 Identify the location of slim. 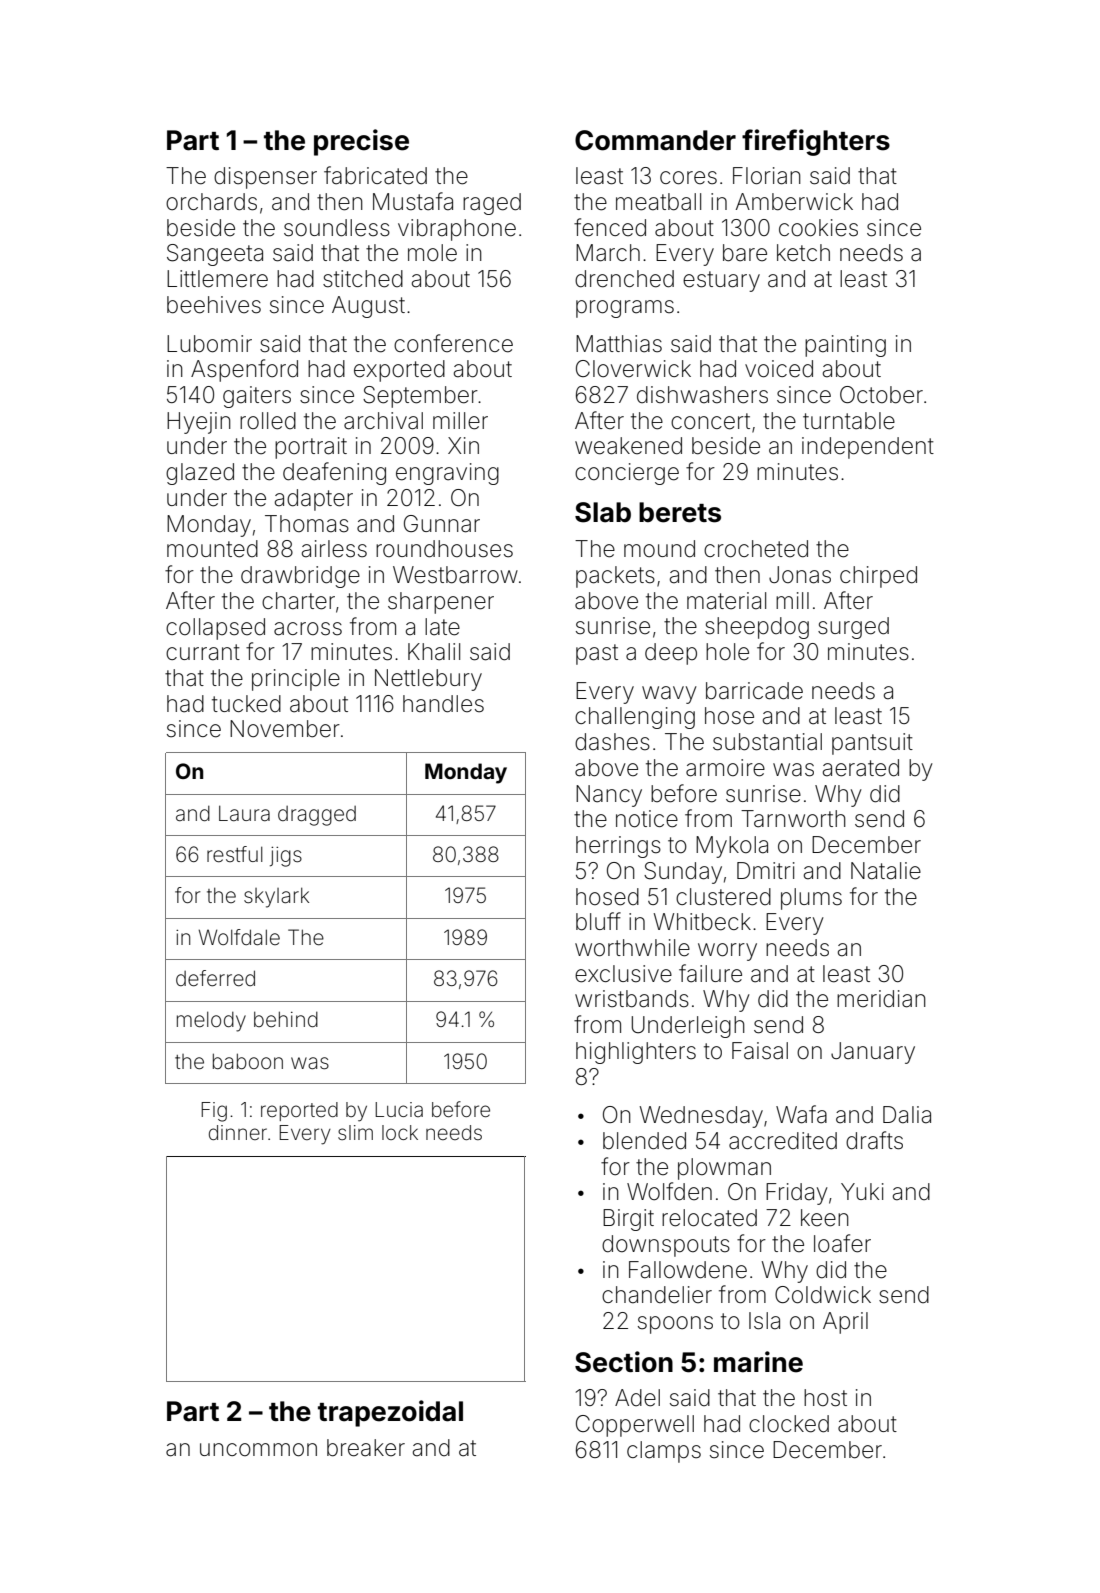
(355, 1132).
